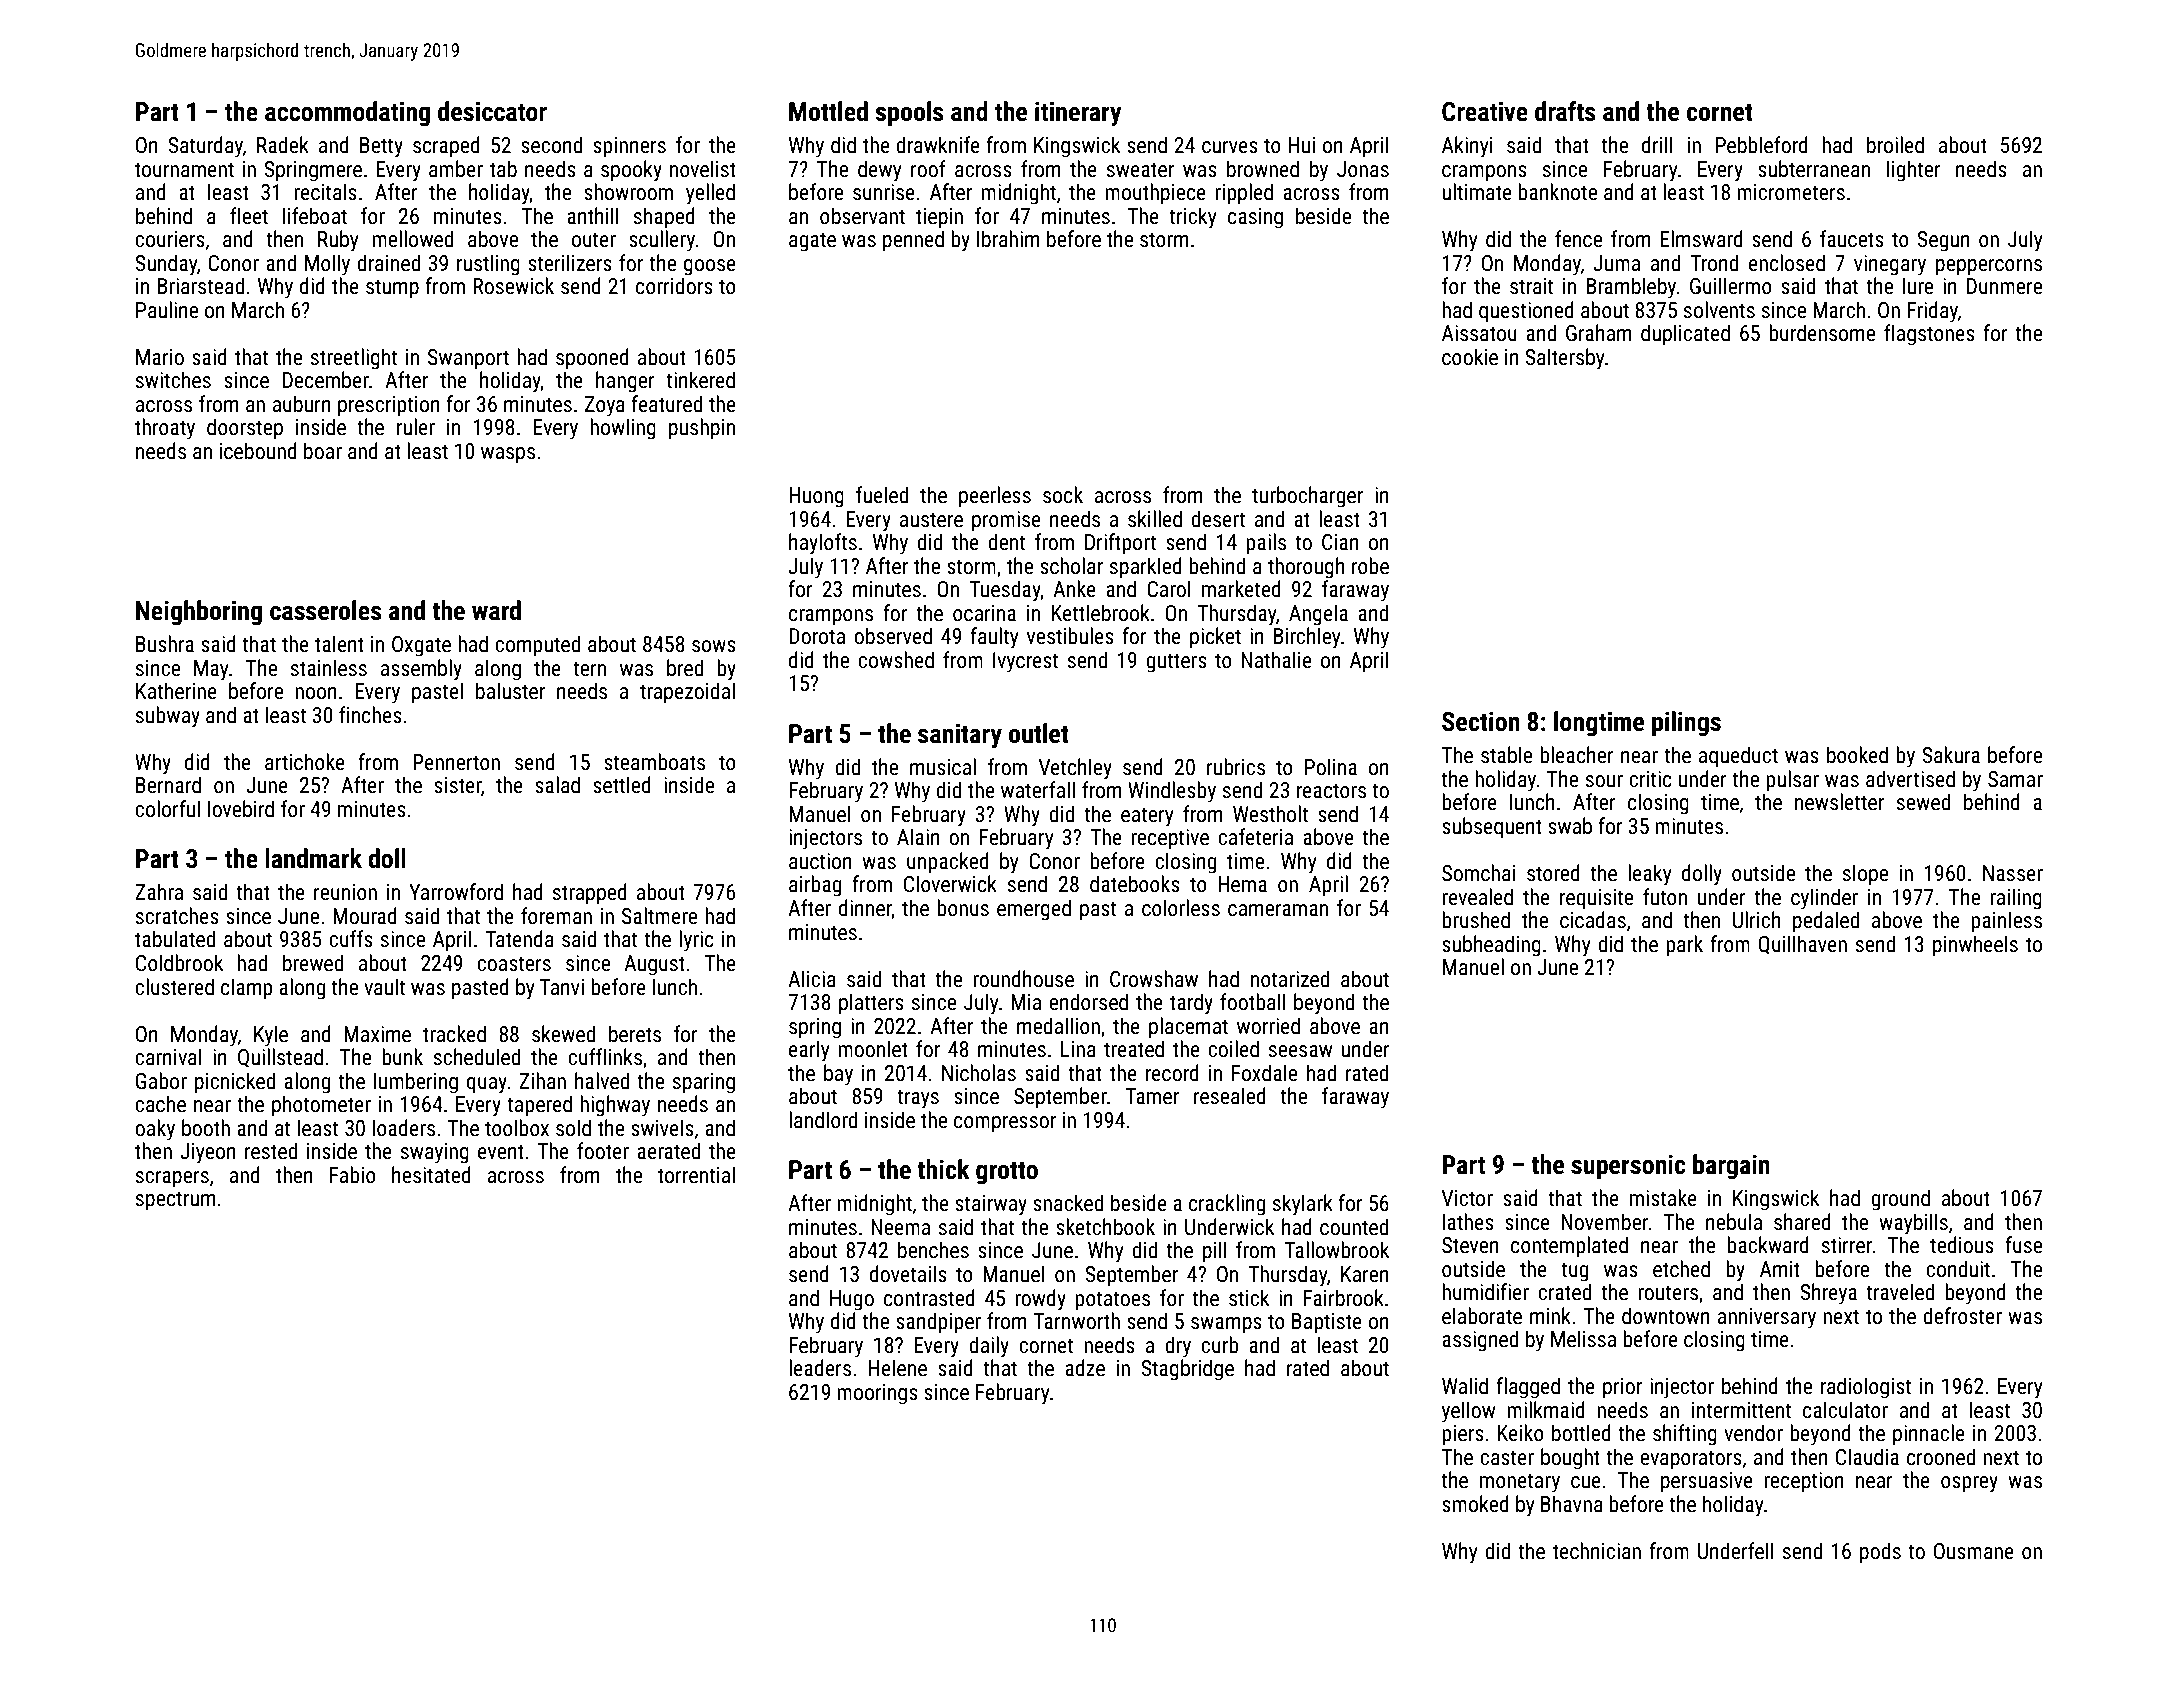 The width and height of the image is (2178, 1683). I want to click on calculator, so click(1845, 1410).
